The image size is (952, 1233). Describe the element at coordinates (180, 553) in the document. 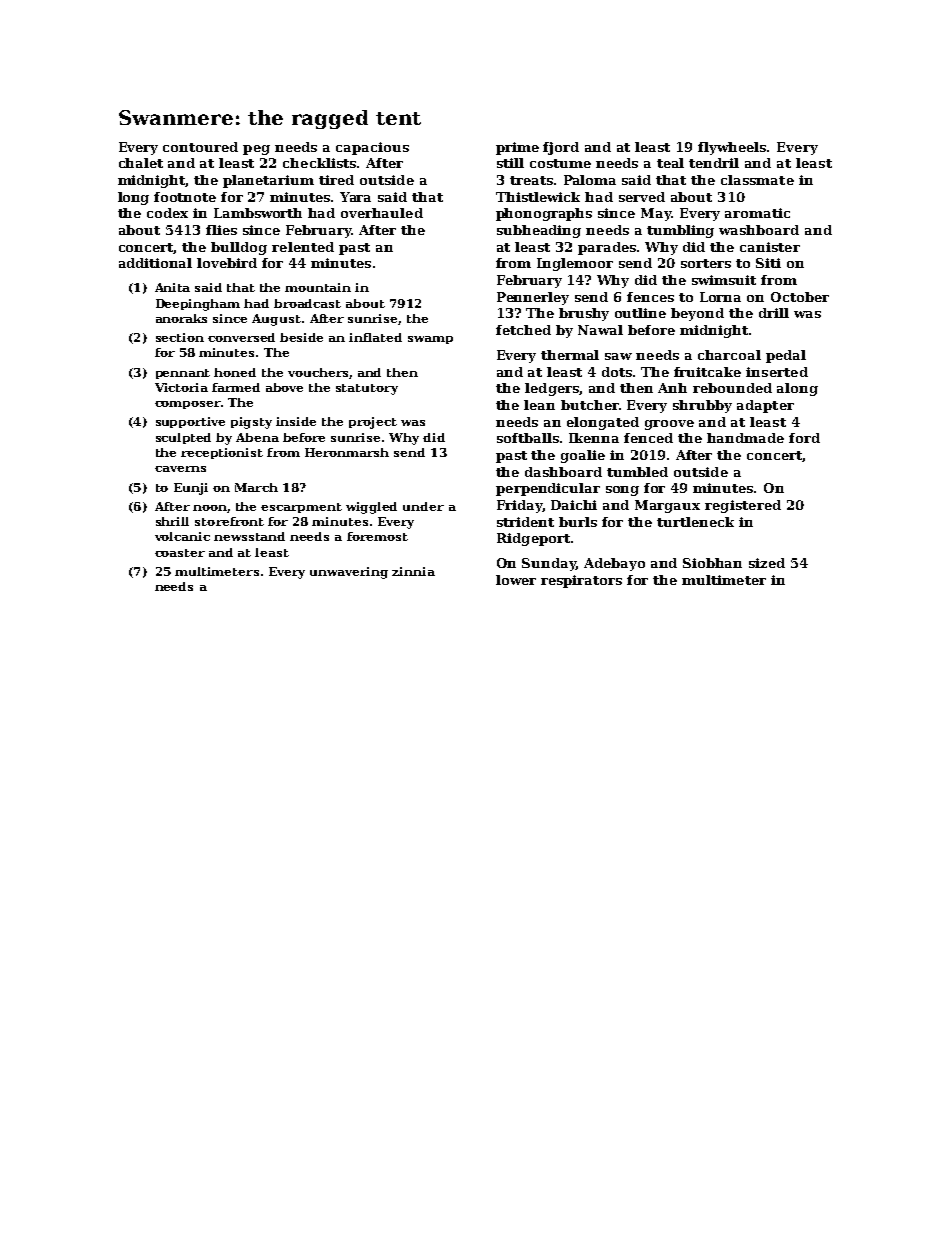

I see `coaster` at that location.
